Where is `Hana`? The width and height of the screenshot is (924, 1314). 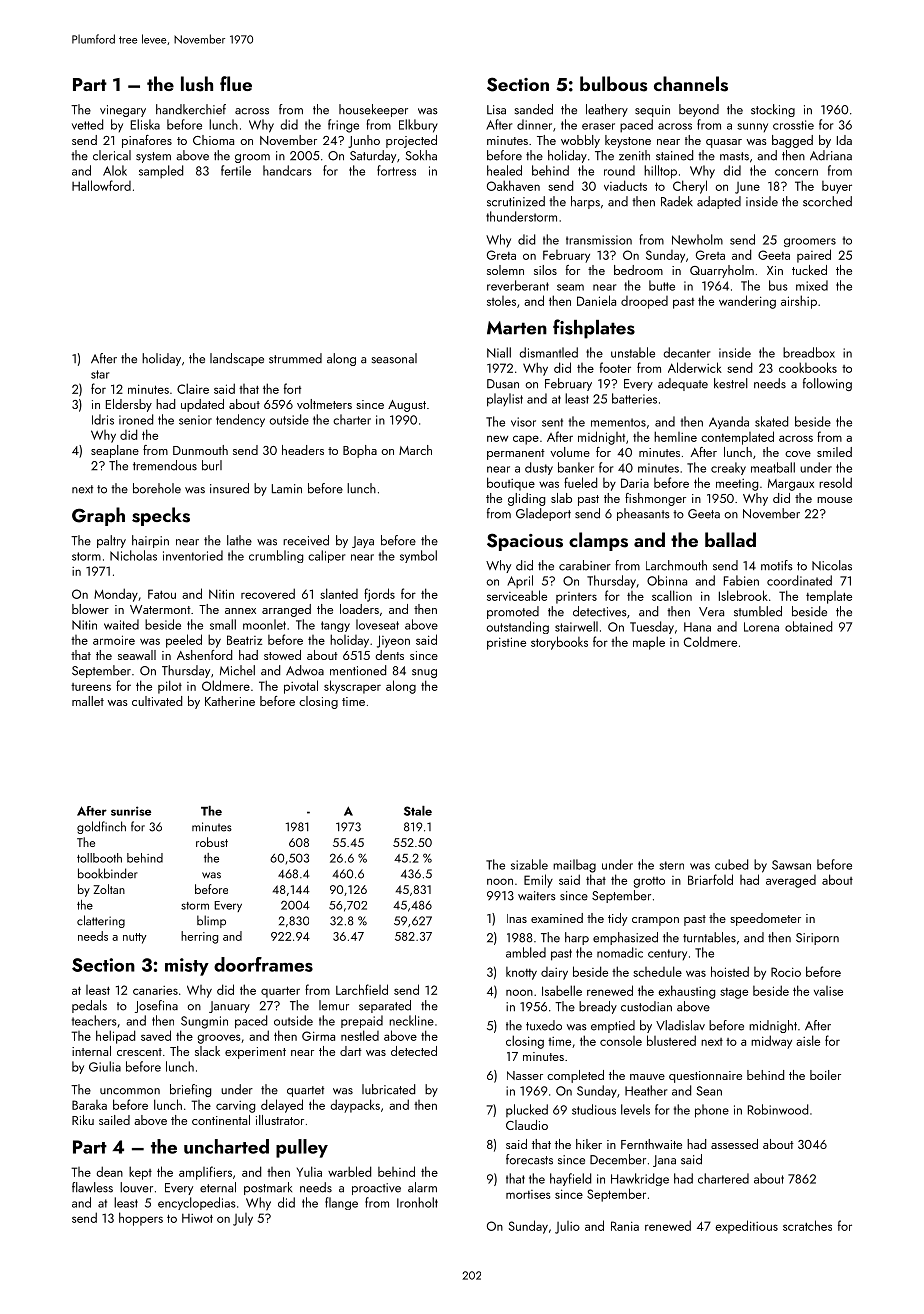 Hana is located at coordinates (697, 627).
